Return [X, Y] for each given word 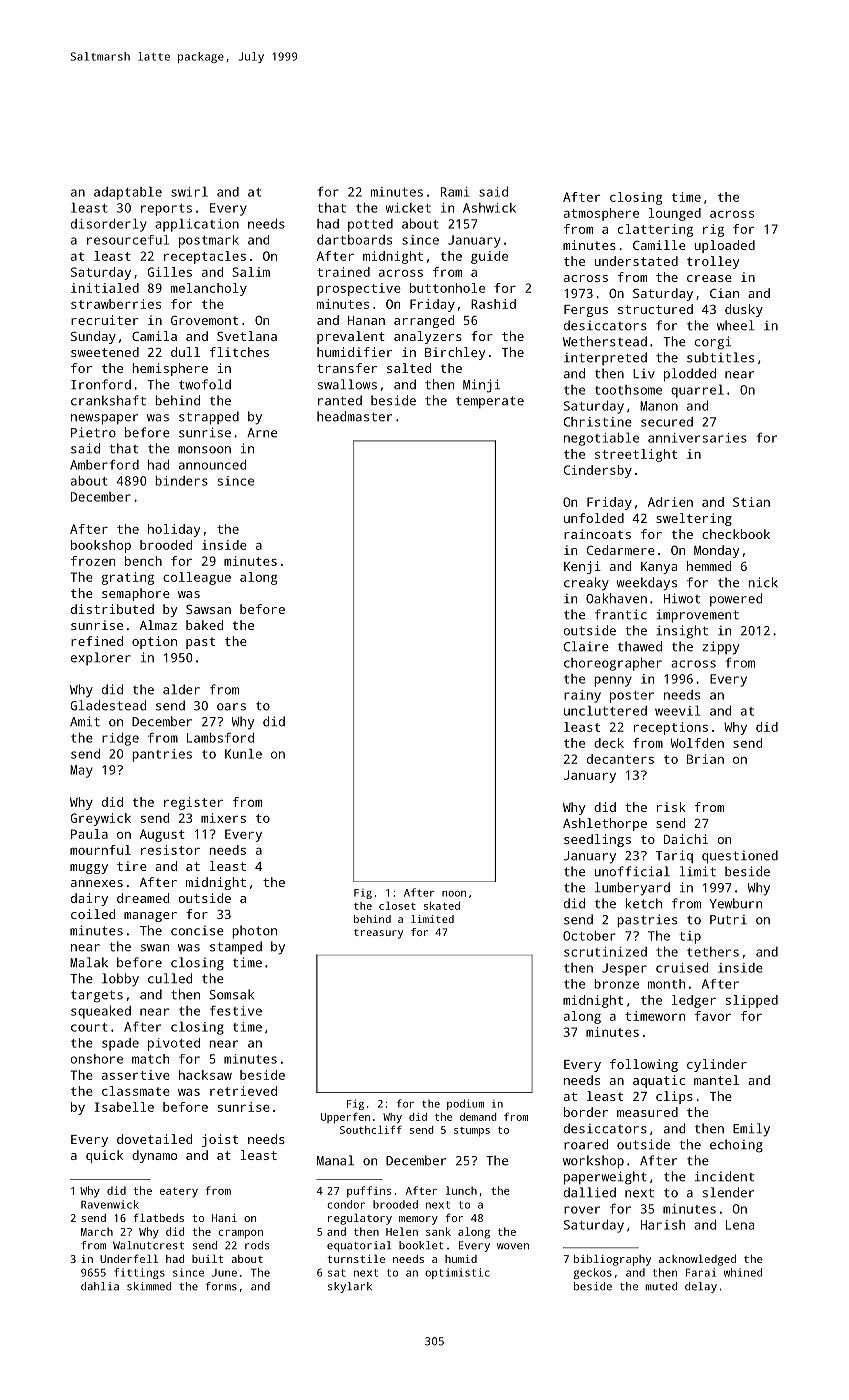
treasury [378, 934]
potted [370, 225]
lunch [461, 1190]
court [89, 1027]
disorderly [109, 225]
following [644, 1065]
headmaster [354, 416]
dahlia [100, 1286]
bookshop [101, 546]
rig [713, 230]
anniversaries [697, 438]
